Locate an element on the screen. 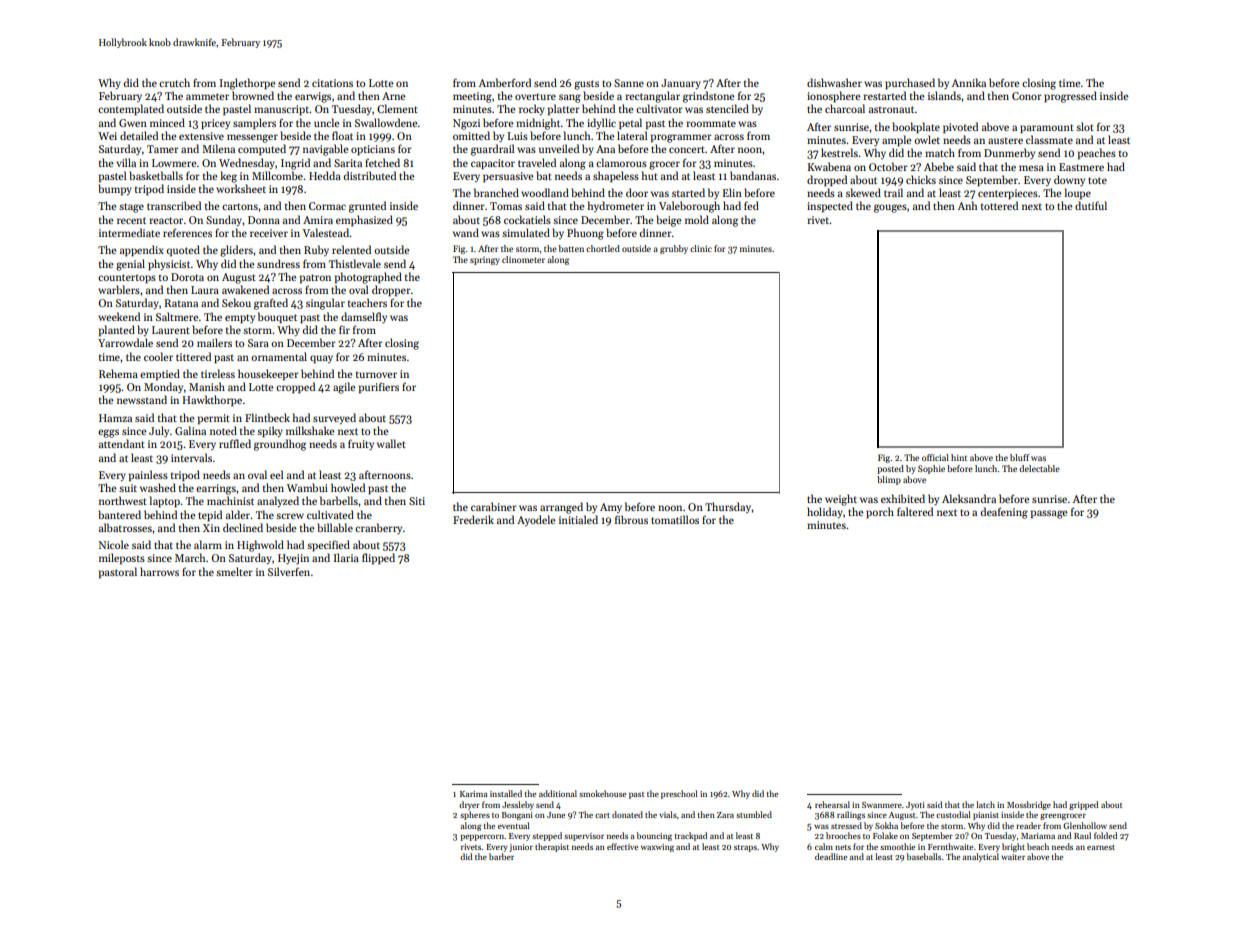 This screenshot has width=1233, height=952. latch is located at coordinates (985, 804).
